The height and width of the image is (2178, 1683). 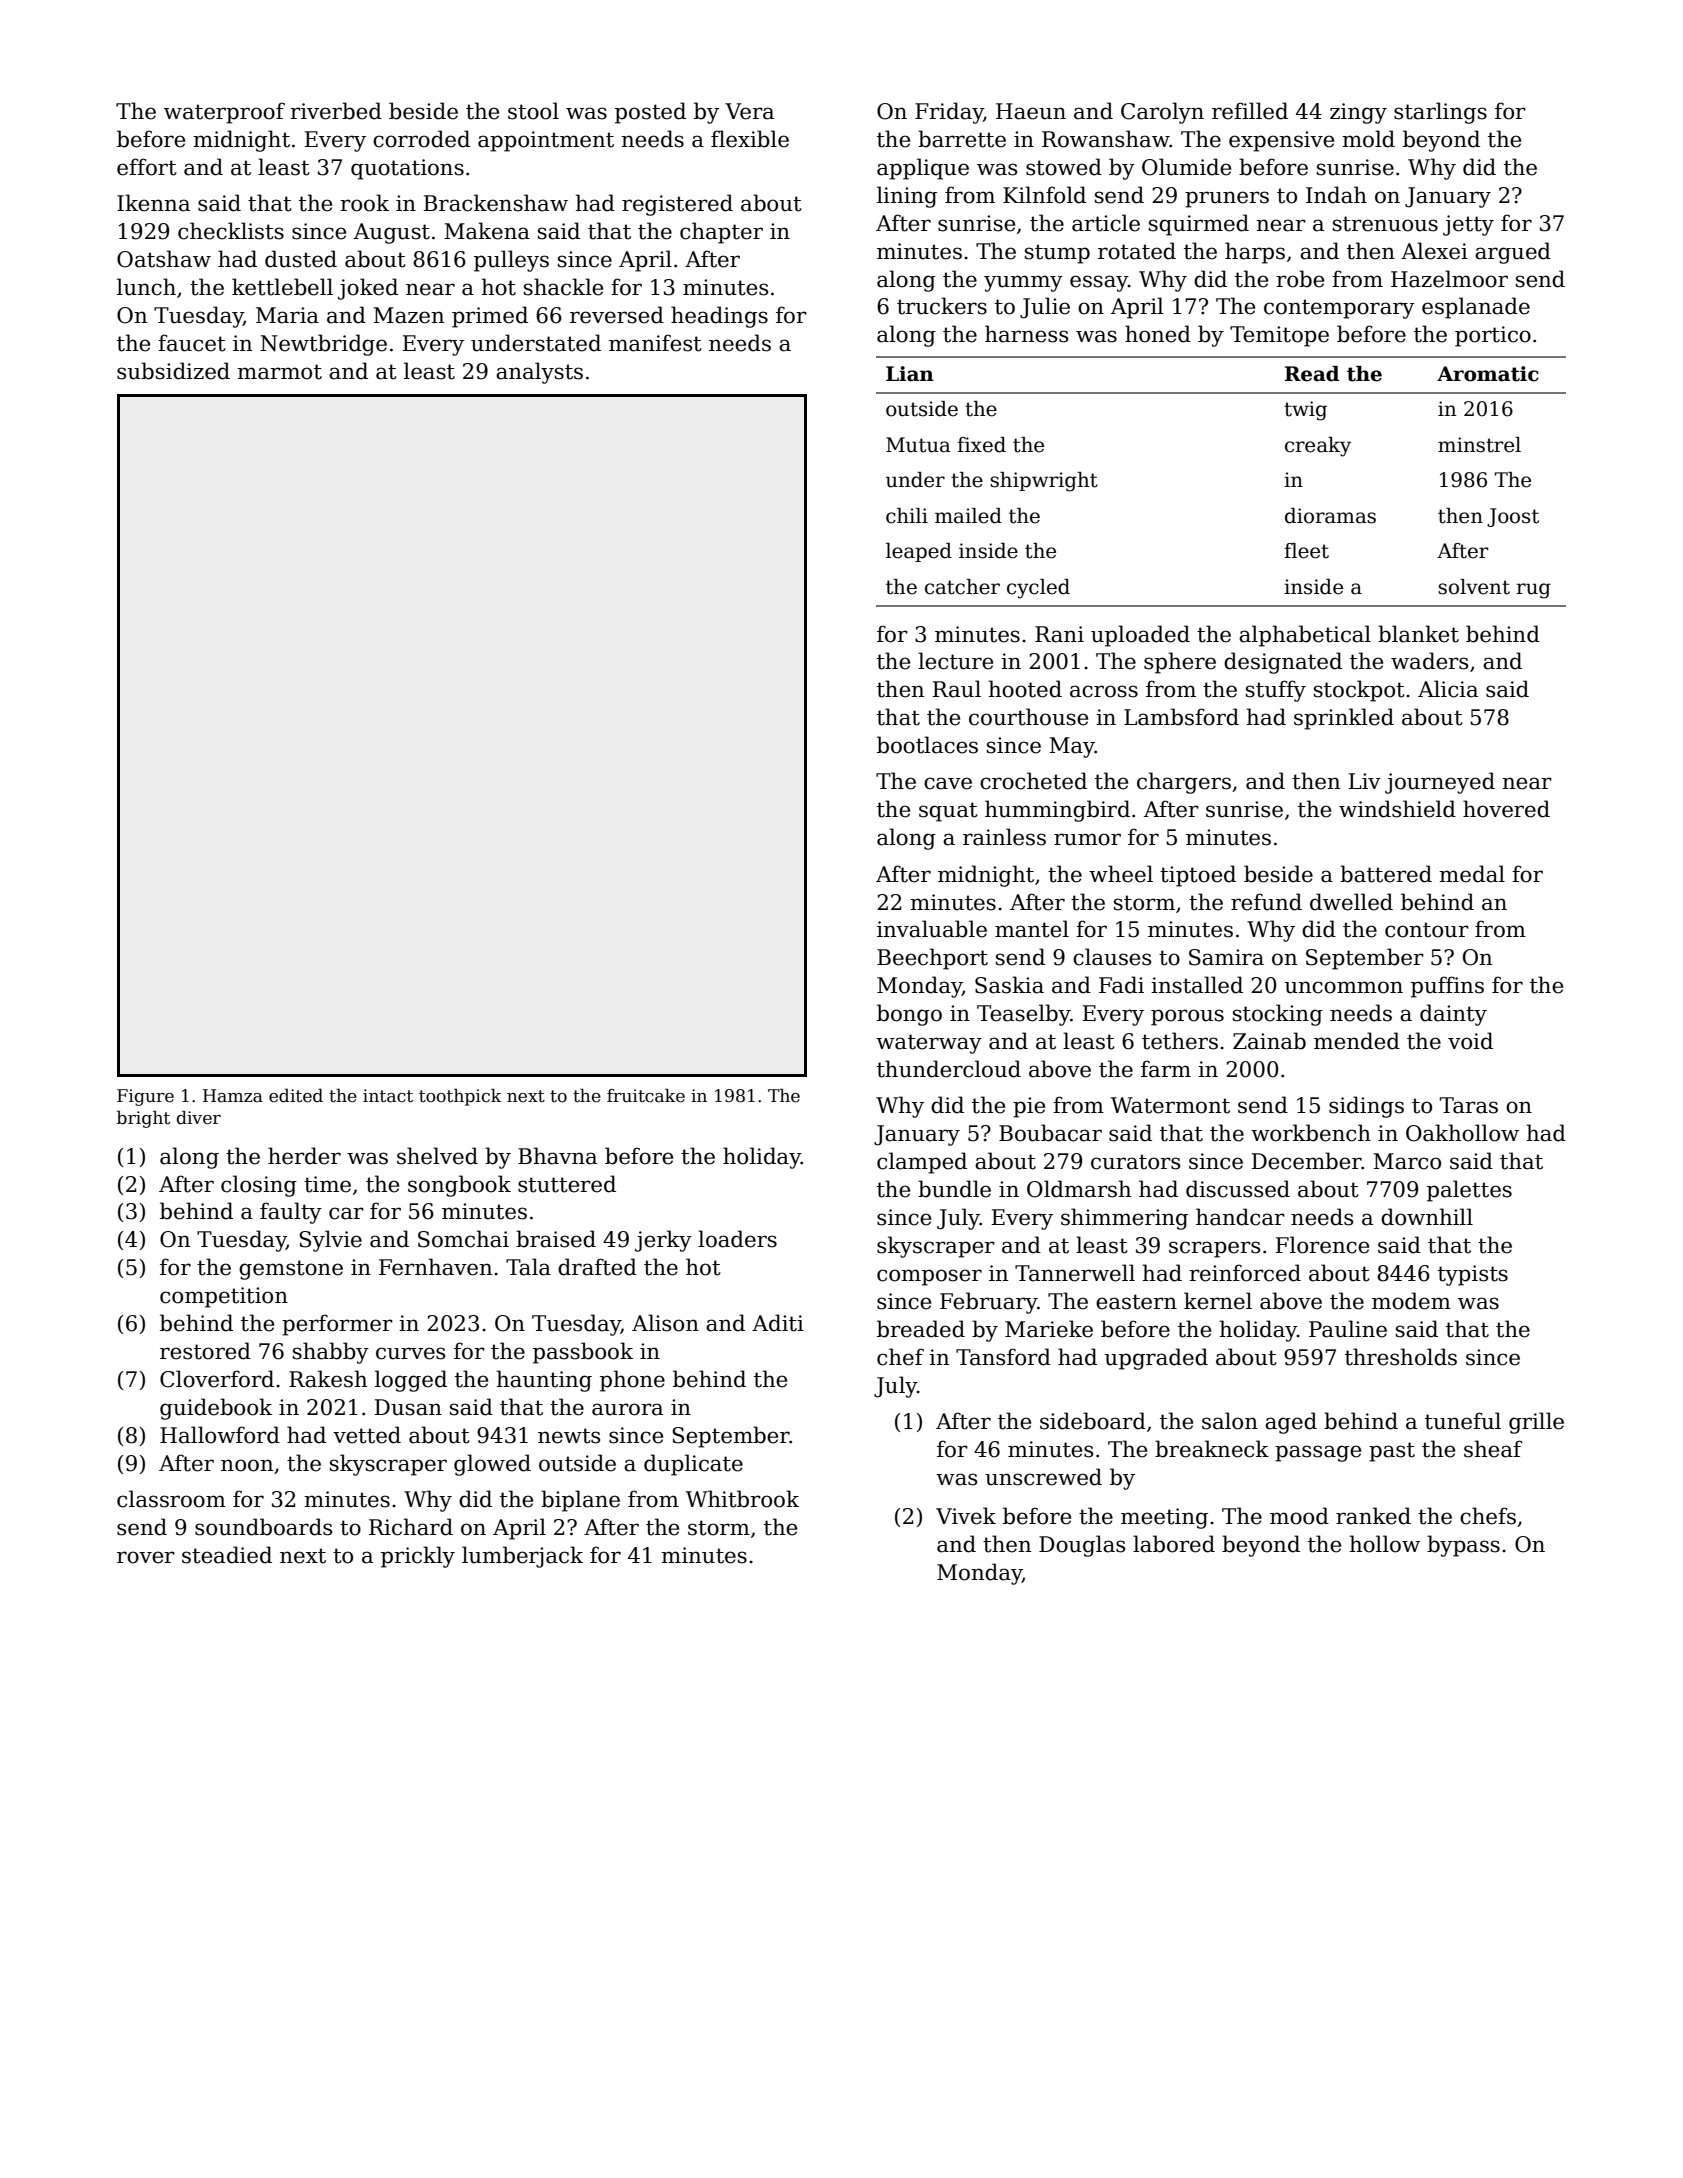 I want to click on waterproof, so click(x=224, y=113).
